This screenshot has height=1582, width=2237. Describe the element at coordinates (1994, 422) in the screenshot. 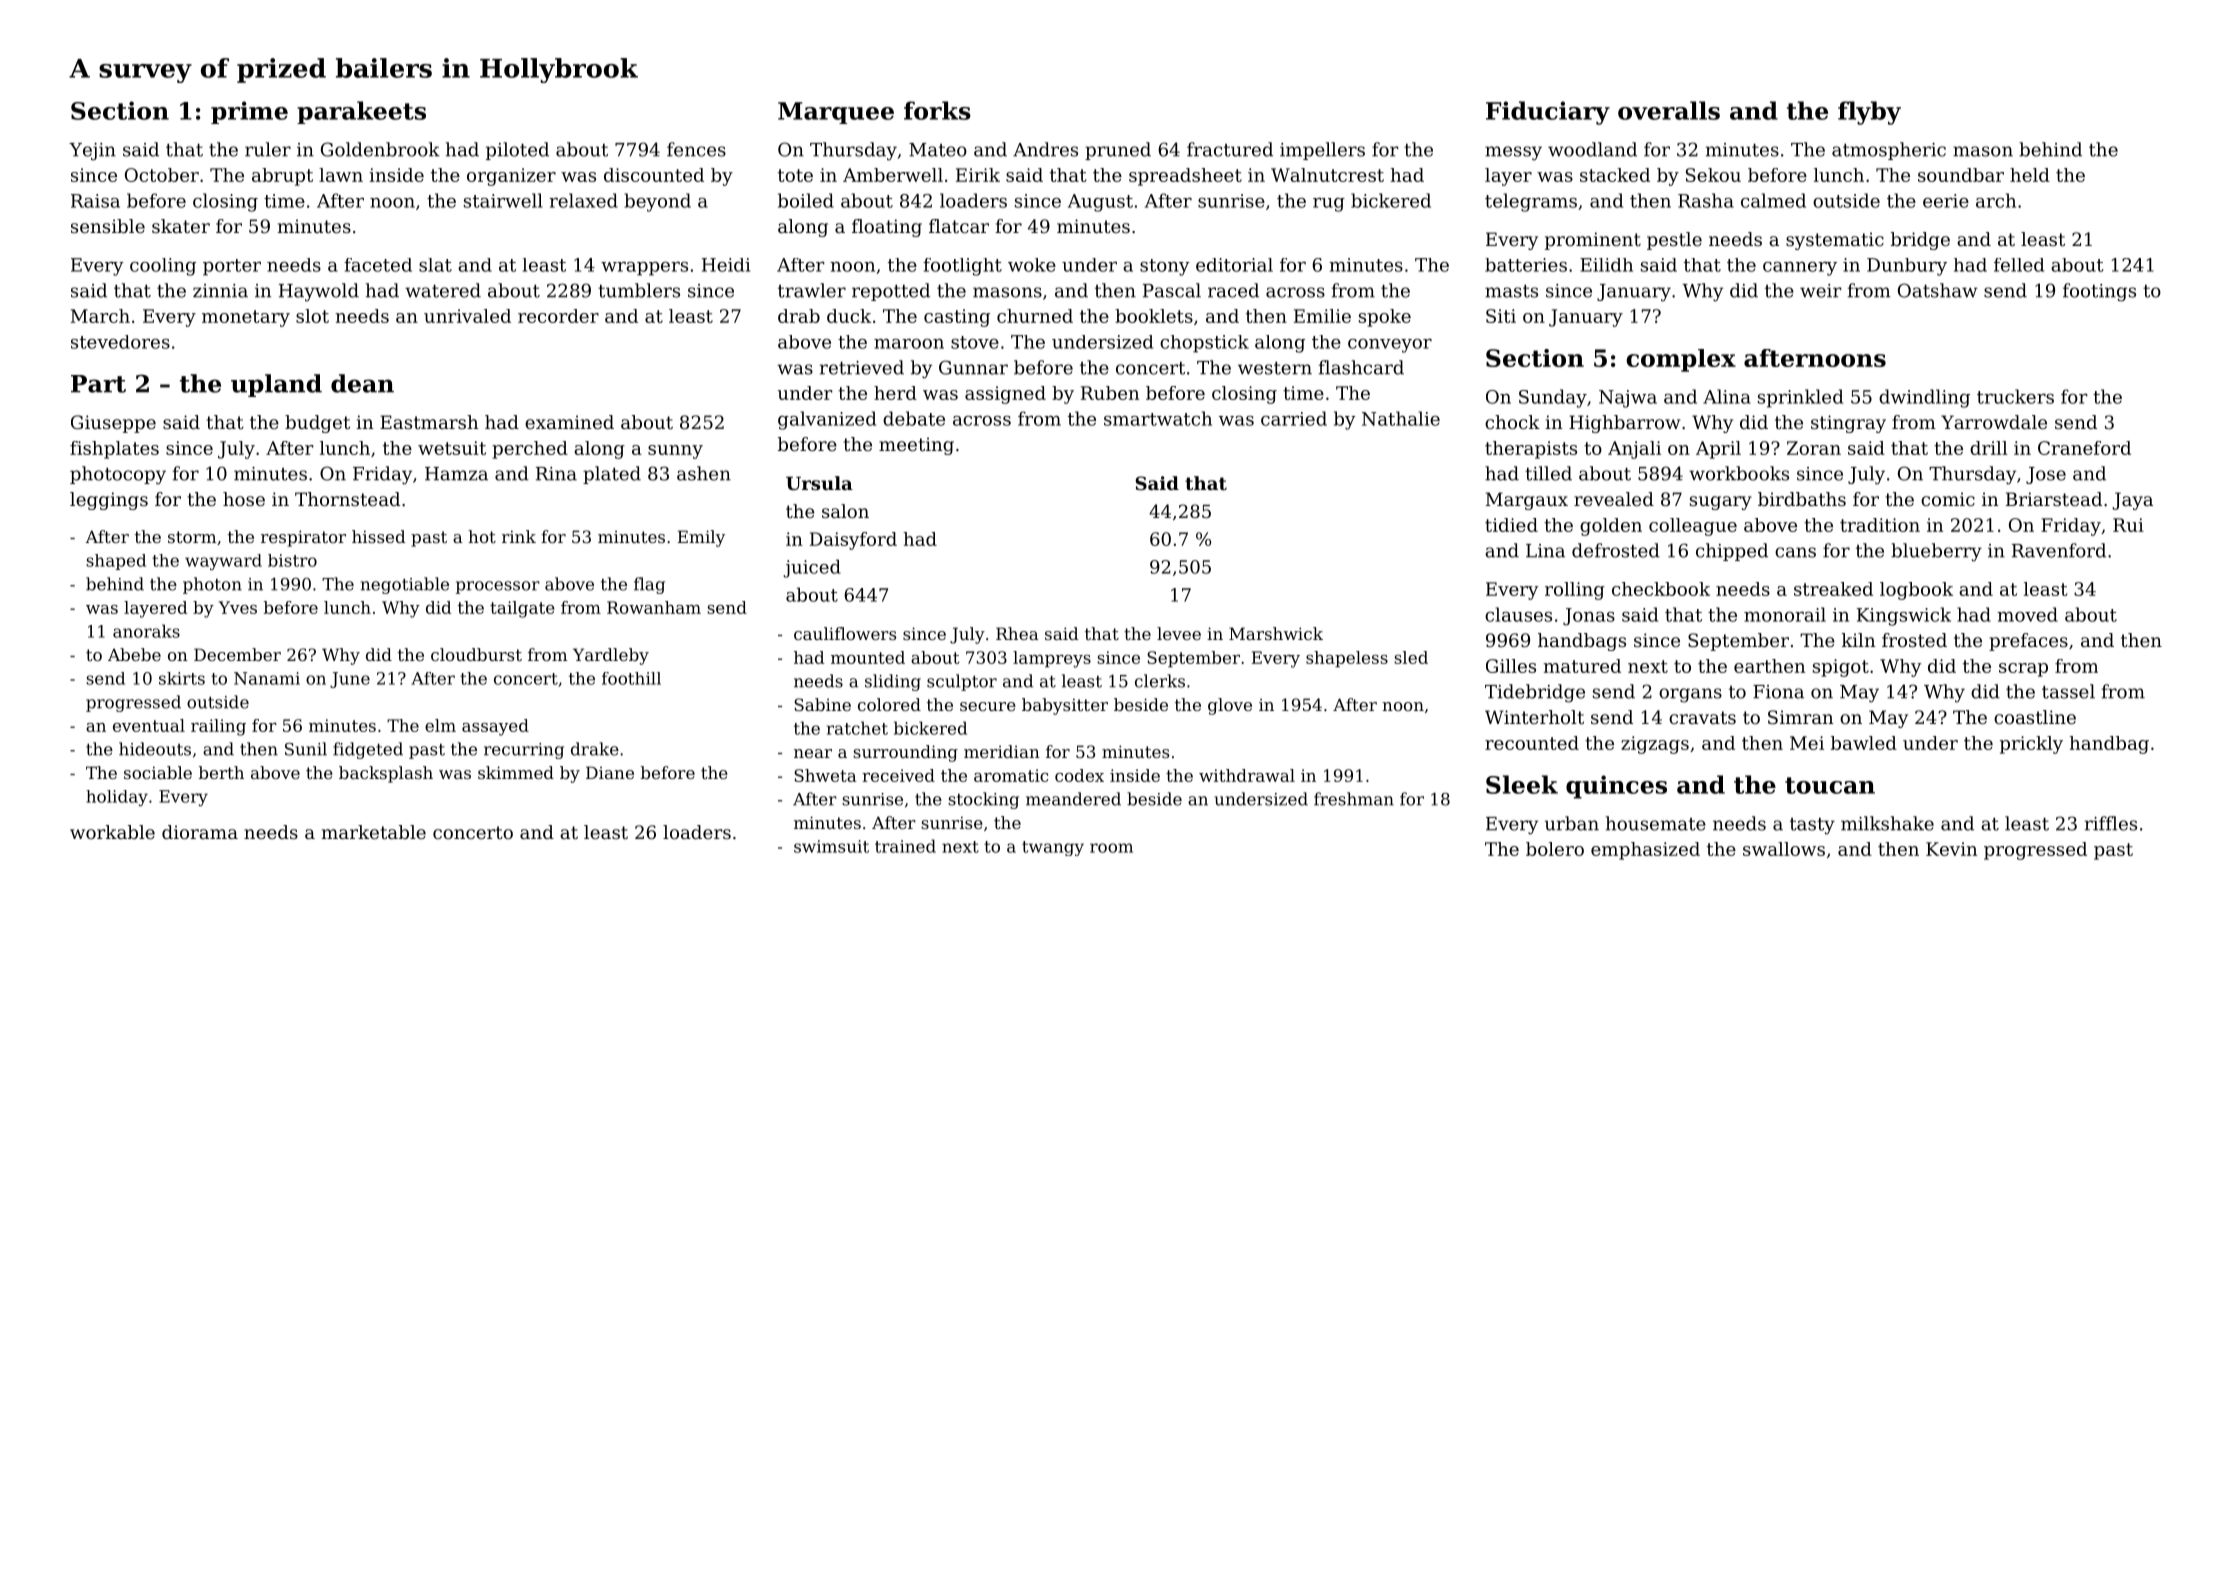

I see `Yarrowdale` at that location.
